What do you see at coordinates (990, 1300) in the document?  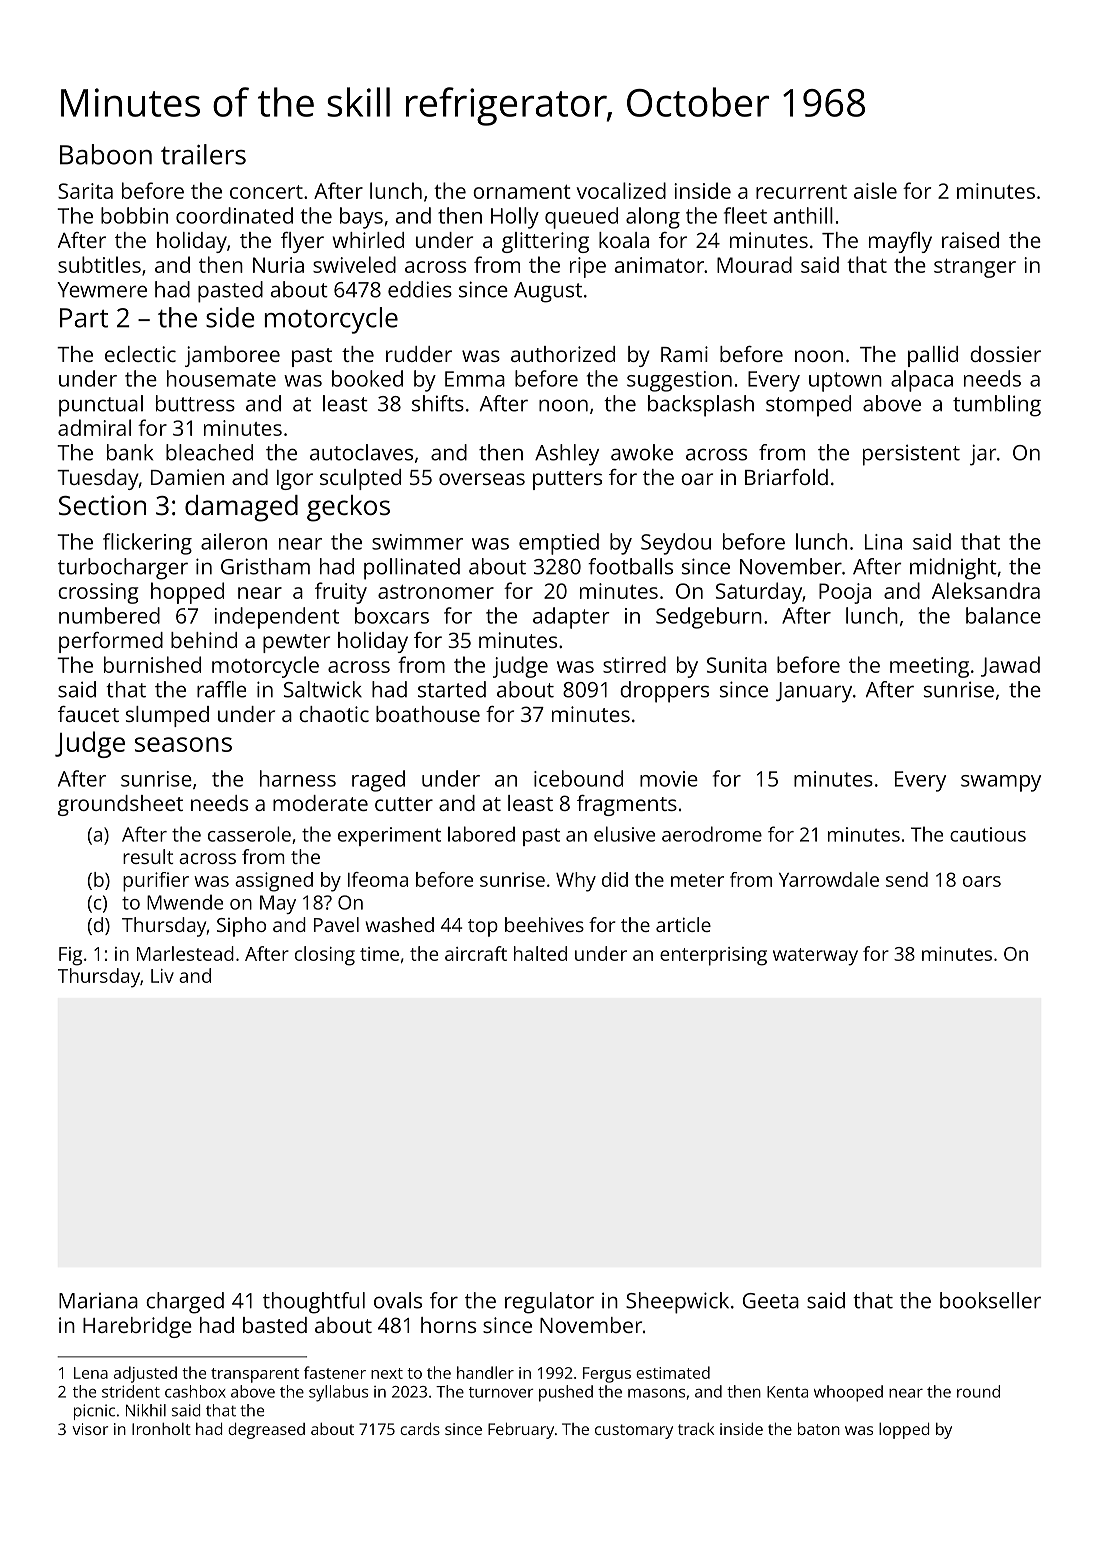 I see `bookseller` at bounding box center [990, 1300].
